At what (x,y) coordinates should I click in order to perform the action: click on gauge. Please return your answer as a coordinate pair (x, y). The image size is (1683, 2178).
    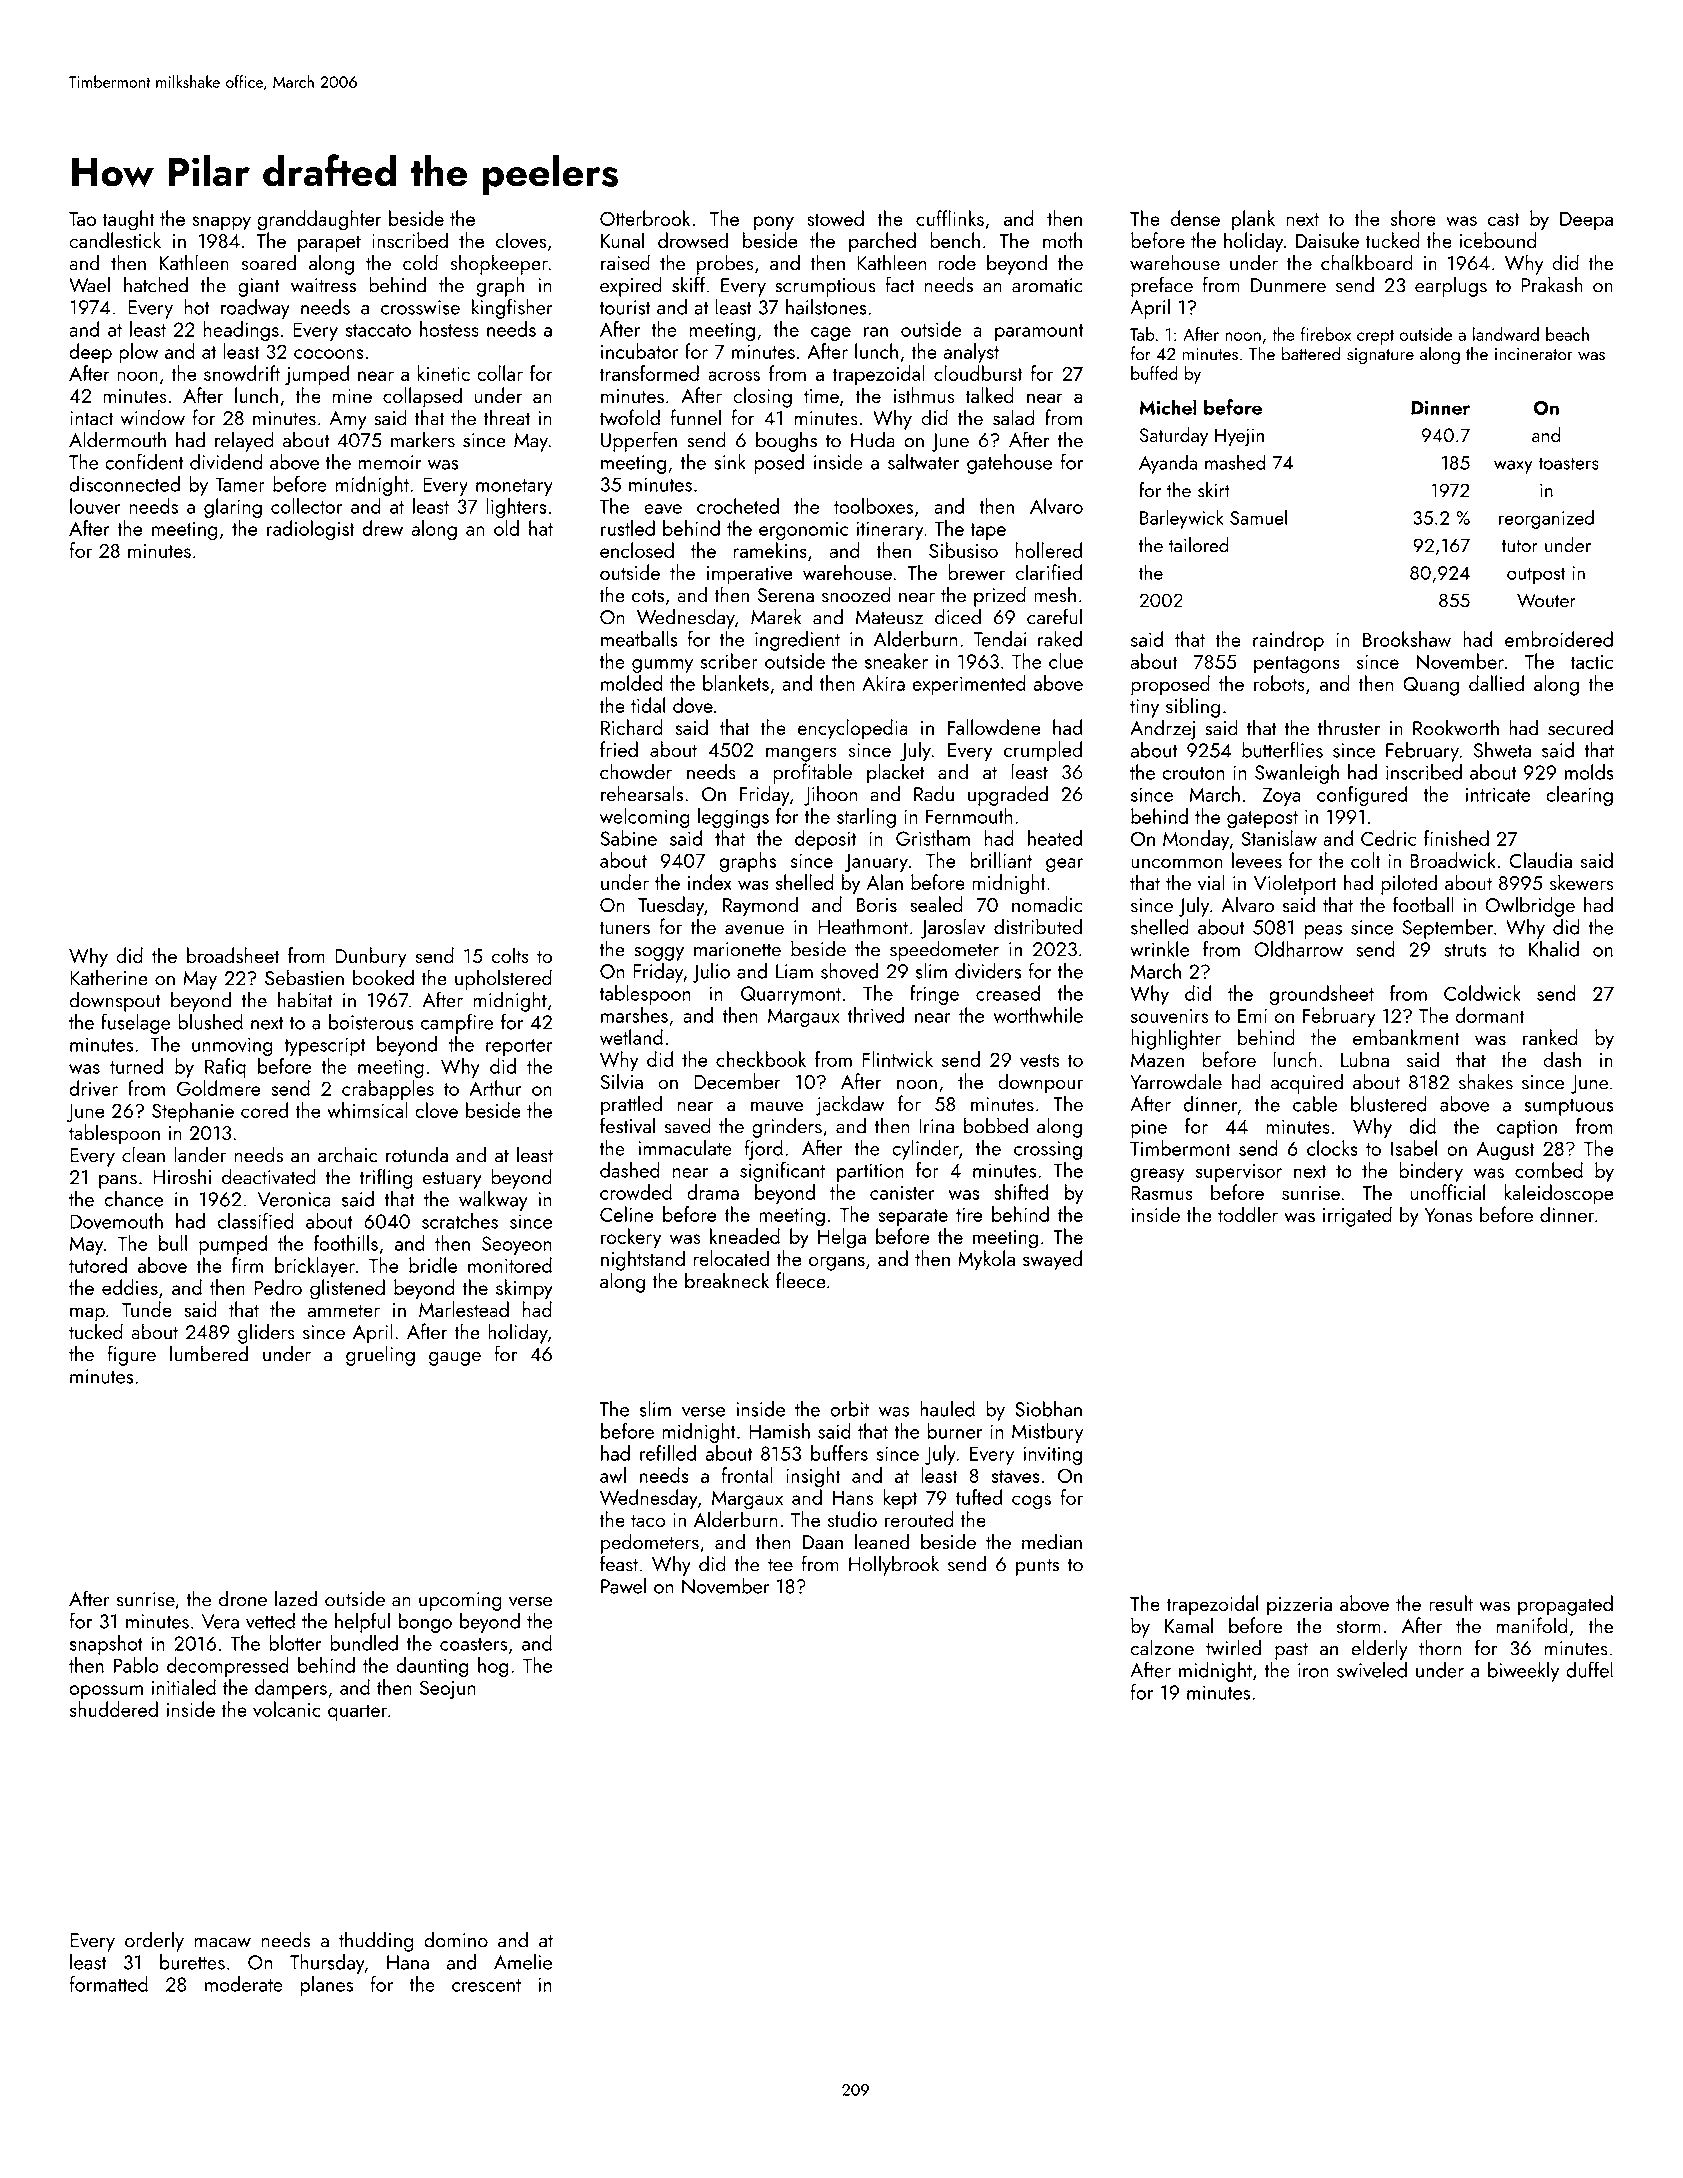
    Looking at the image, I should click on (455, 1359).
